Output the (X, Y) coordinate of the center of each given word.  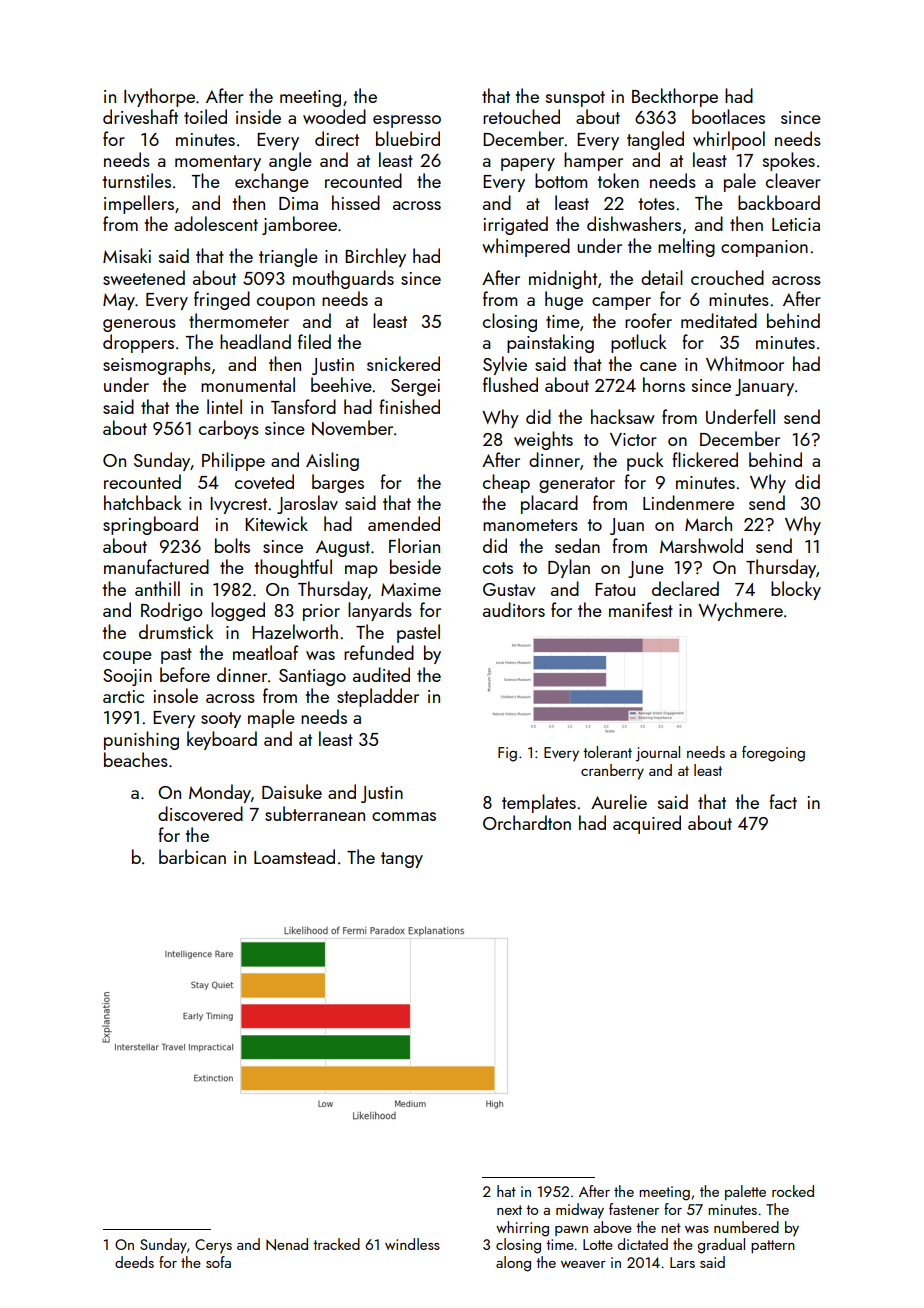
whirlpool (729, 140)
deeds (134, 1262)
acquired (647, 824)
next (509, 1210)
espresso (407, 121)
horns (664, 384)
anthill (157, 588)
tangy (402, 860)
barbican (192, 856)
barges (338, 483)
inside (258, 116)
